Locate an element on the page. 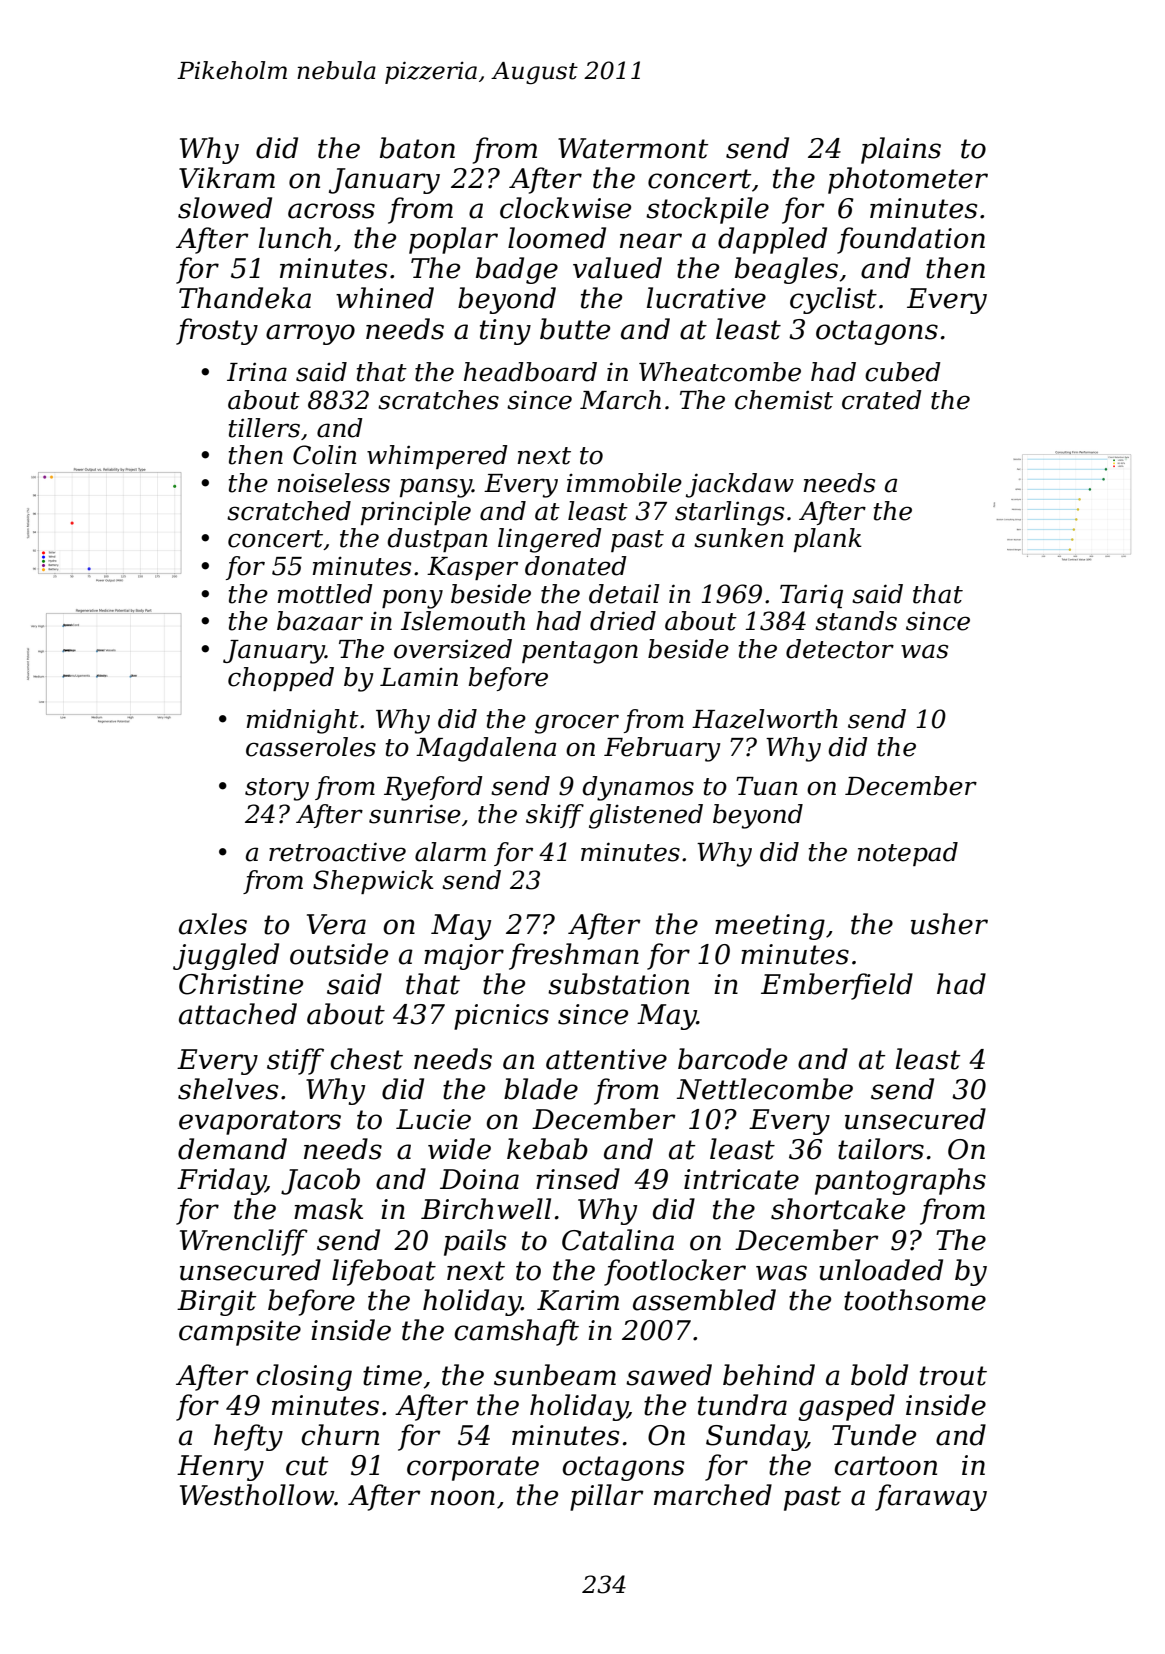 This image has width=1165, height=1654. Westhollow is located at coordinates (257, 1495).
